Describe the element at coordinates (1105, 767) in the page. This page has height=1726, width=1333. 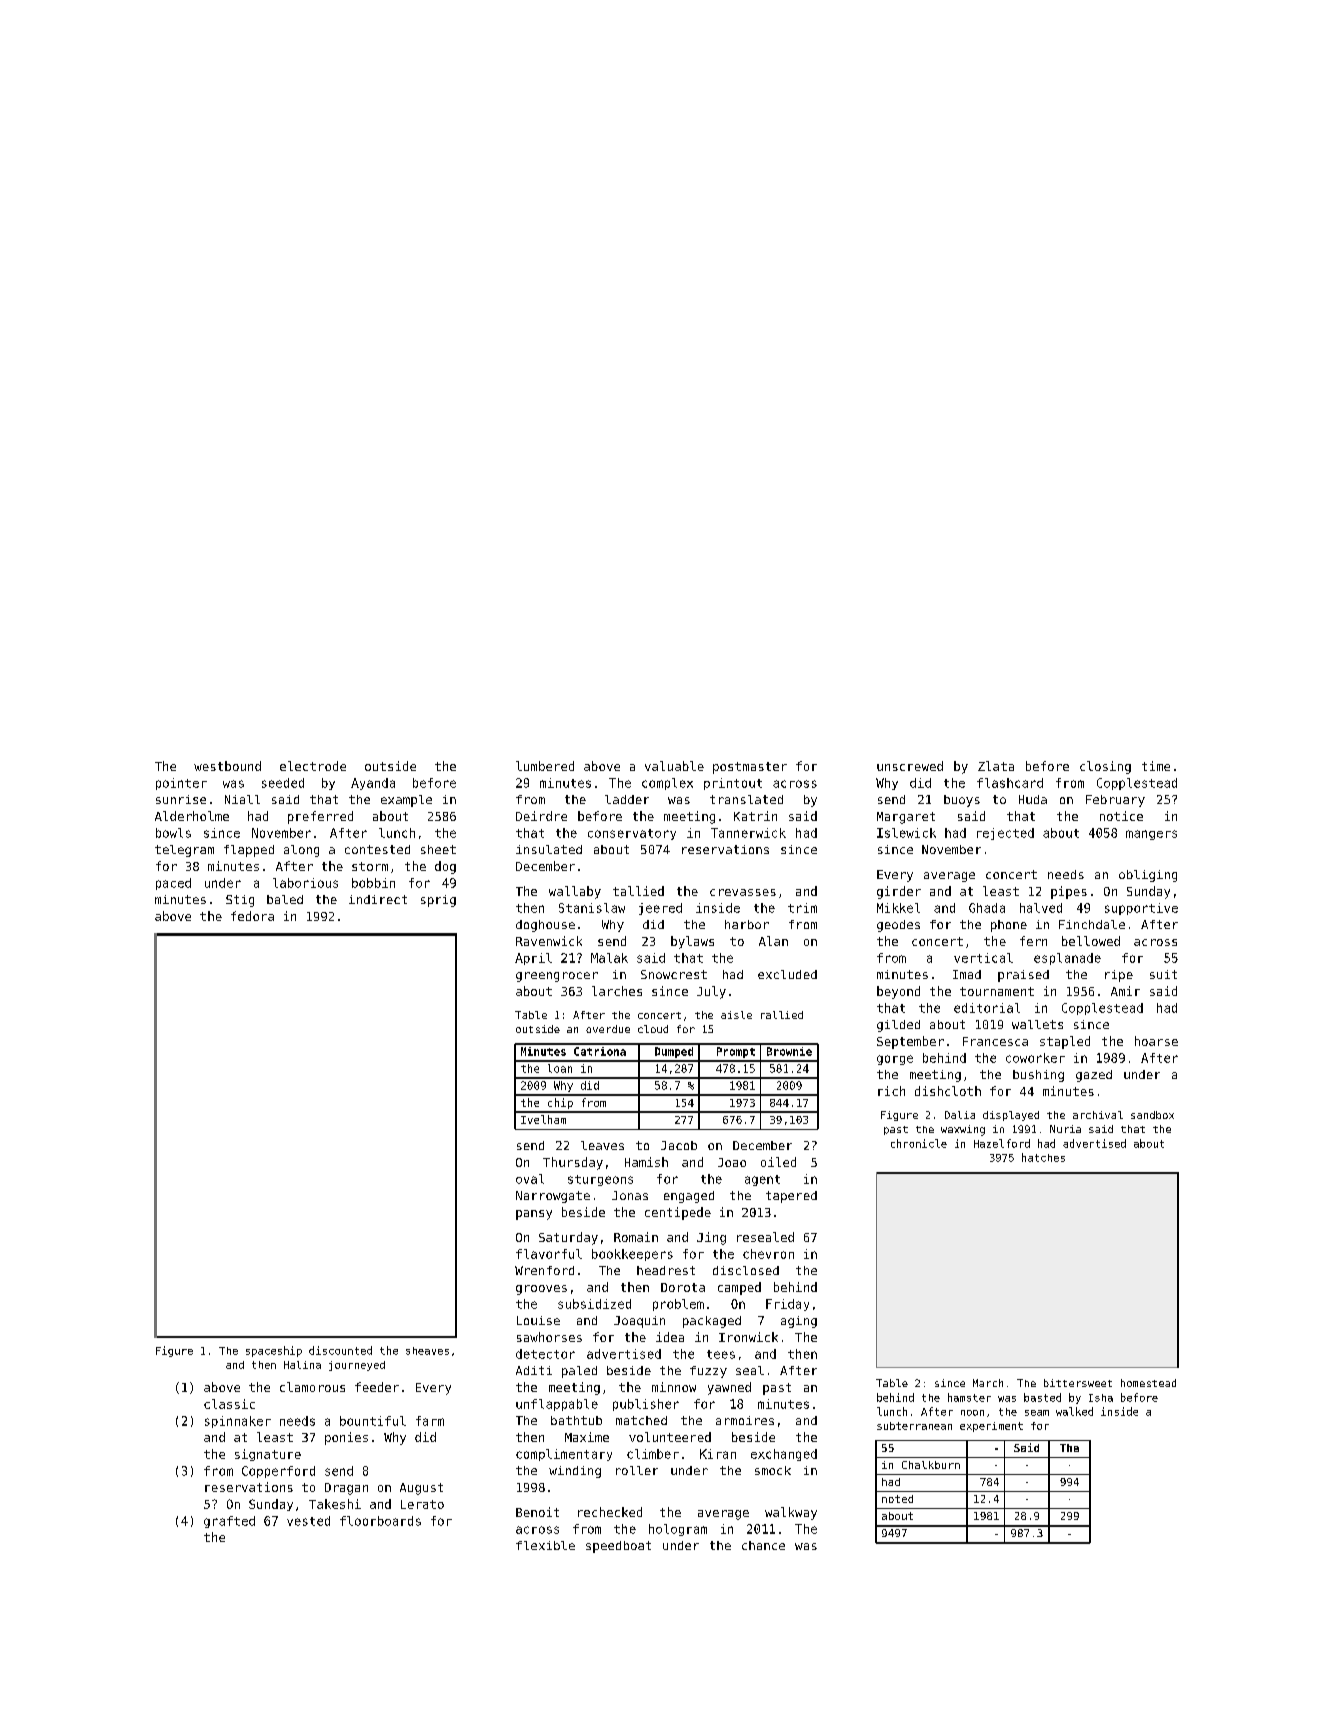
I see `closing` at that location.
